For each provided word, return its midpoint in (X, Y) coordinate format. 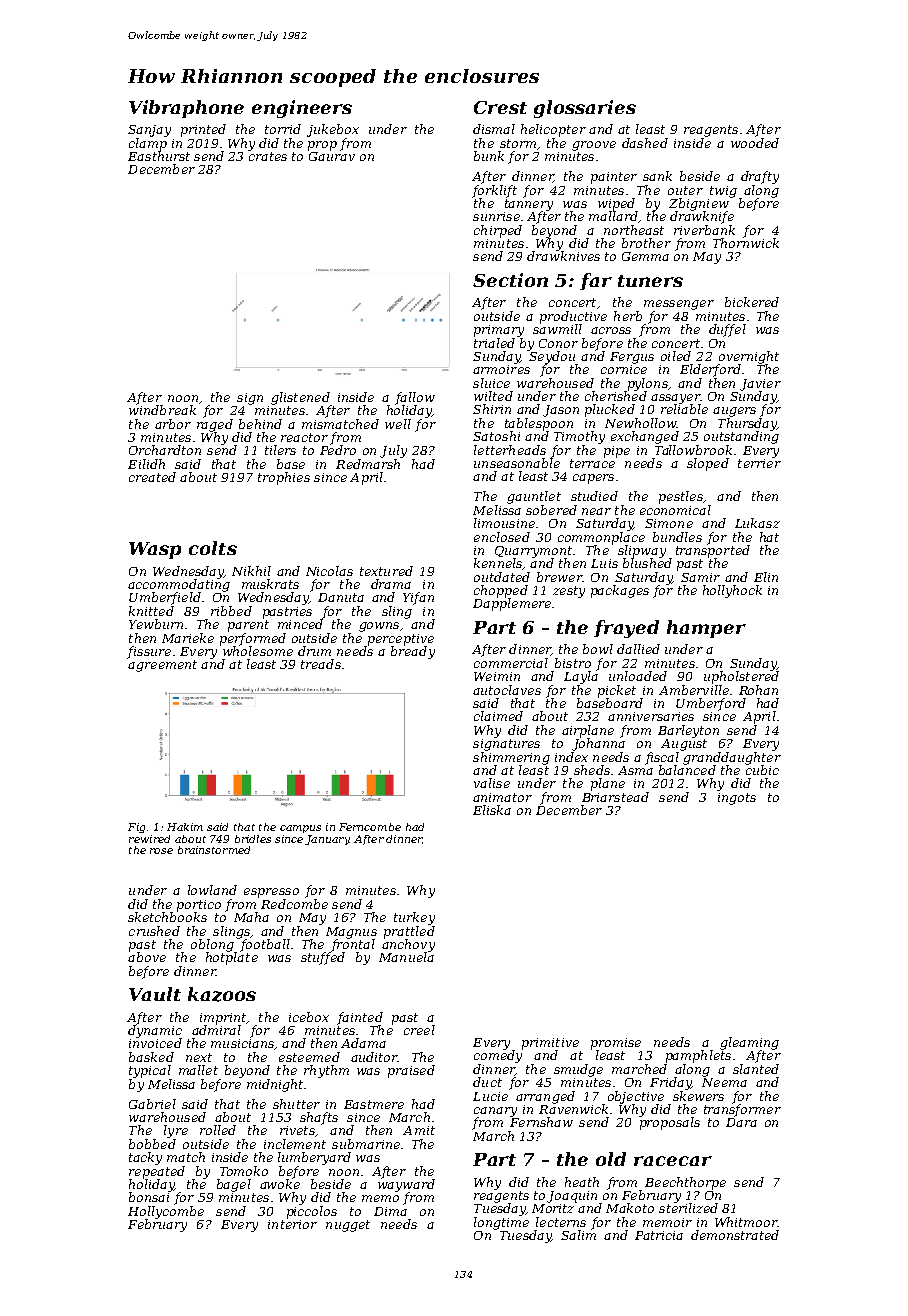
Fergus (632, 358)
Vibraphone (186, 109)
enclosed (502, 537)
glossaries (585, 109)
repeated (157, 1172)
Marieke (188, 638)
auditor (374, 1057)
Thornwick (746, 243)
